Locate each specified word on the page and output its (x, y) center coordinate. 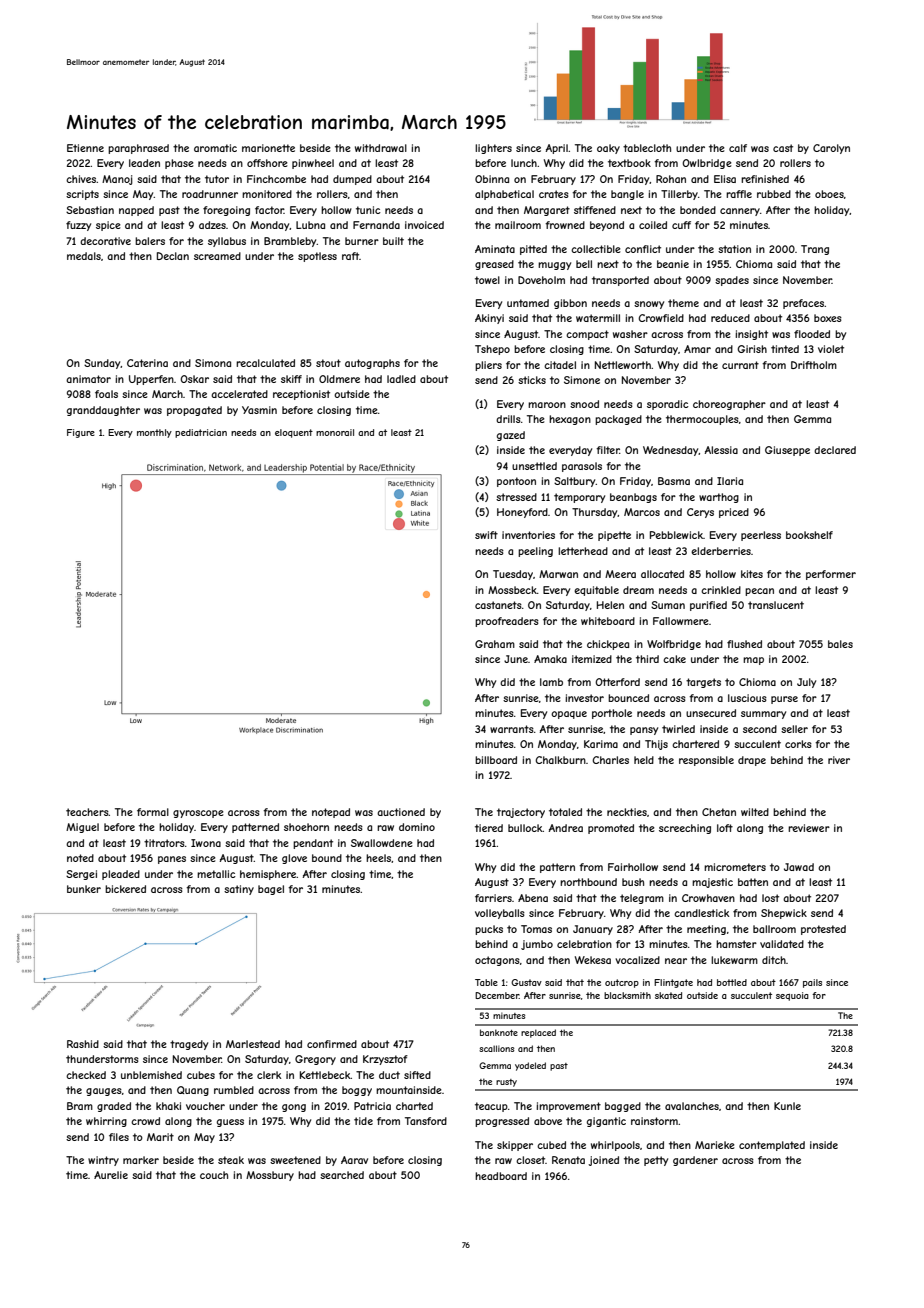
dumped (352, 180)
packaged (618, 420)
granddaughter (103, 411)
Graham (495, 644)
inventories (528, 535)
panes (172, 860)
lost (770, 898)
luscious (747, 698)
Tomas (536, 929)
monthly (154, 433)
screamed (217, 256)
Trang (815, 250)
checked (86, 1075)
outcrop (622, 983)
